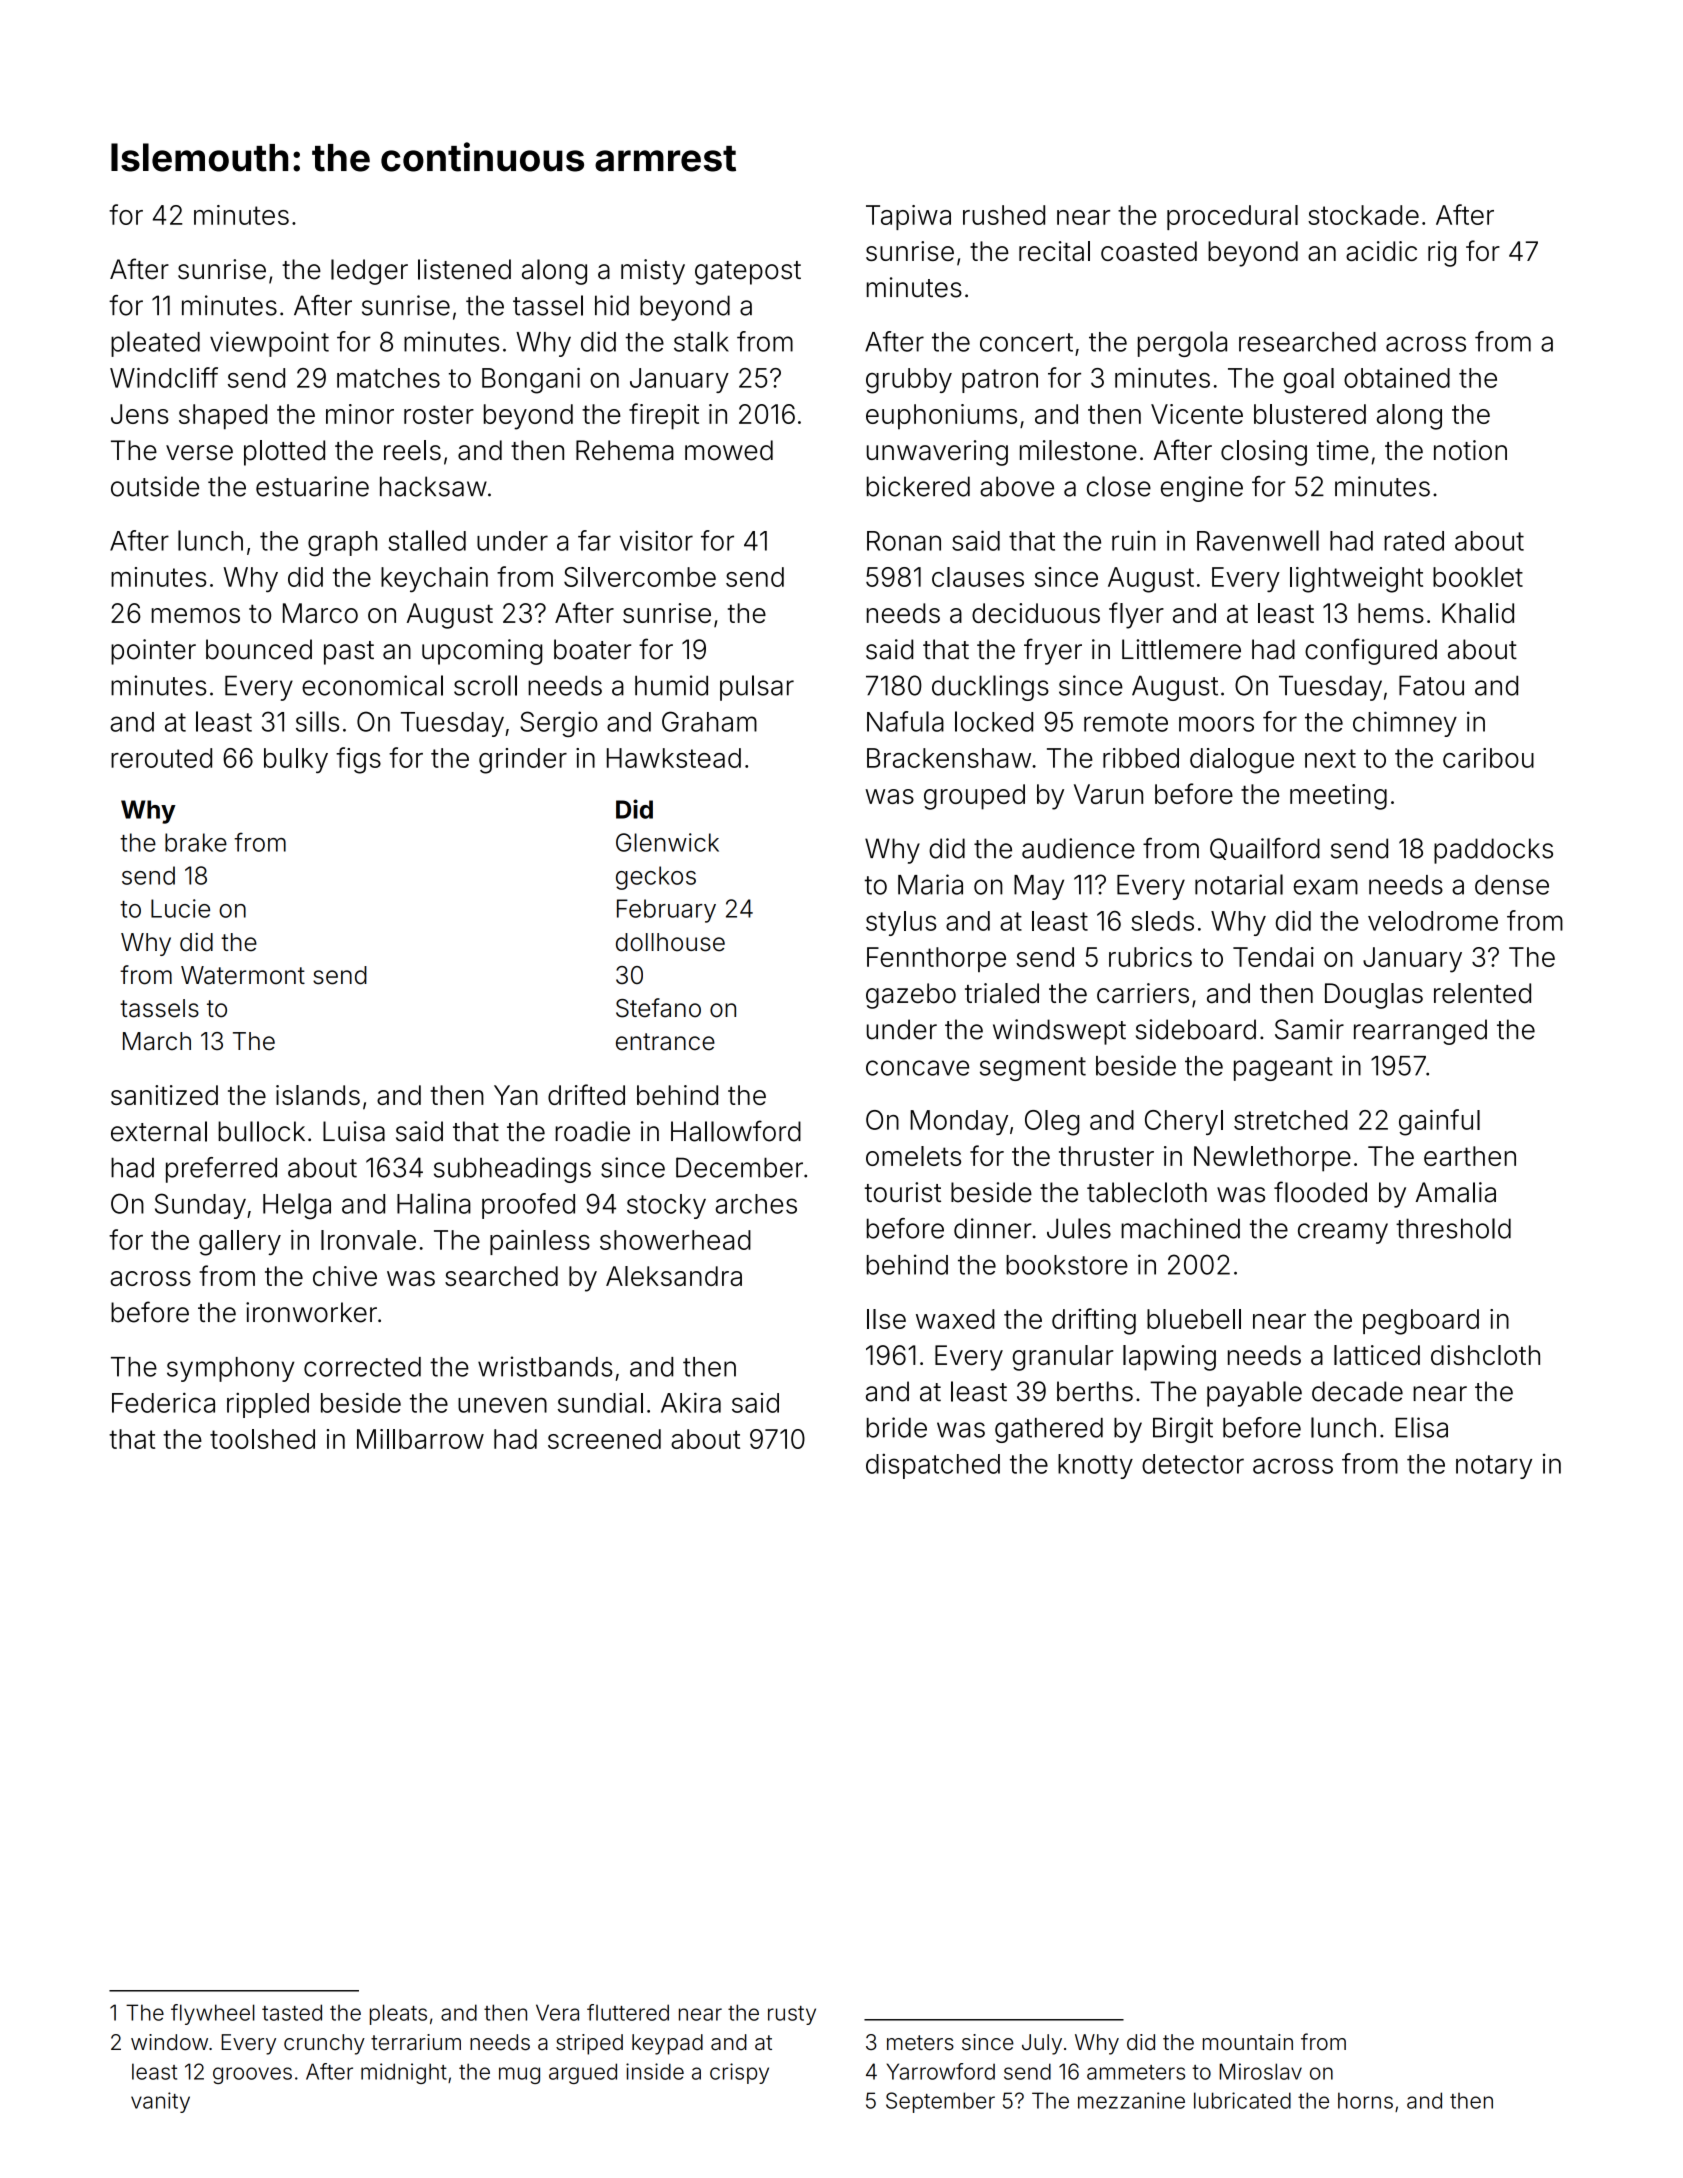  What do you see at coordinates (369, 272) in the screenshot?
I see `ledger` at bounding box center [369, 272].
